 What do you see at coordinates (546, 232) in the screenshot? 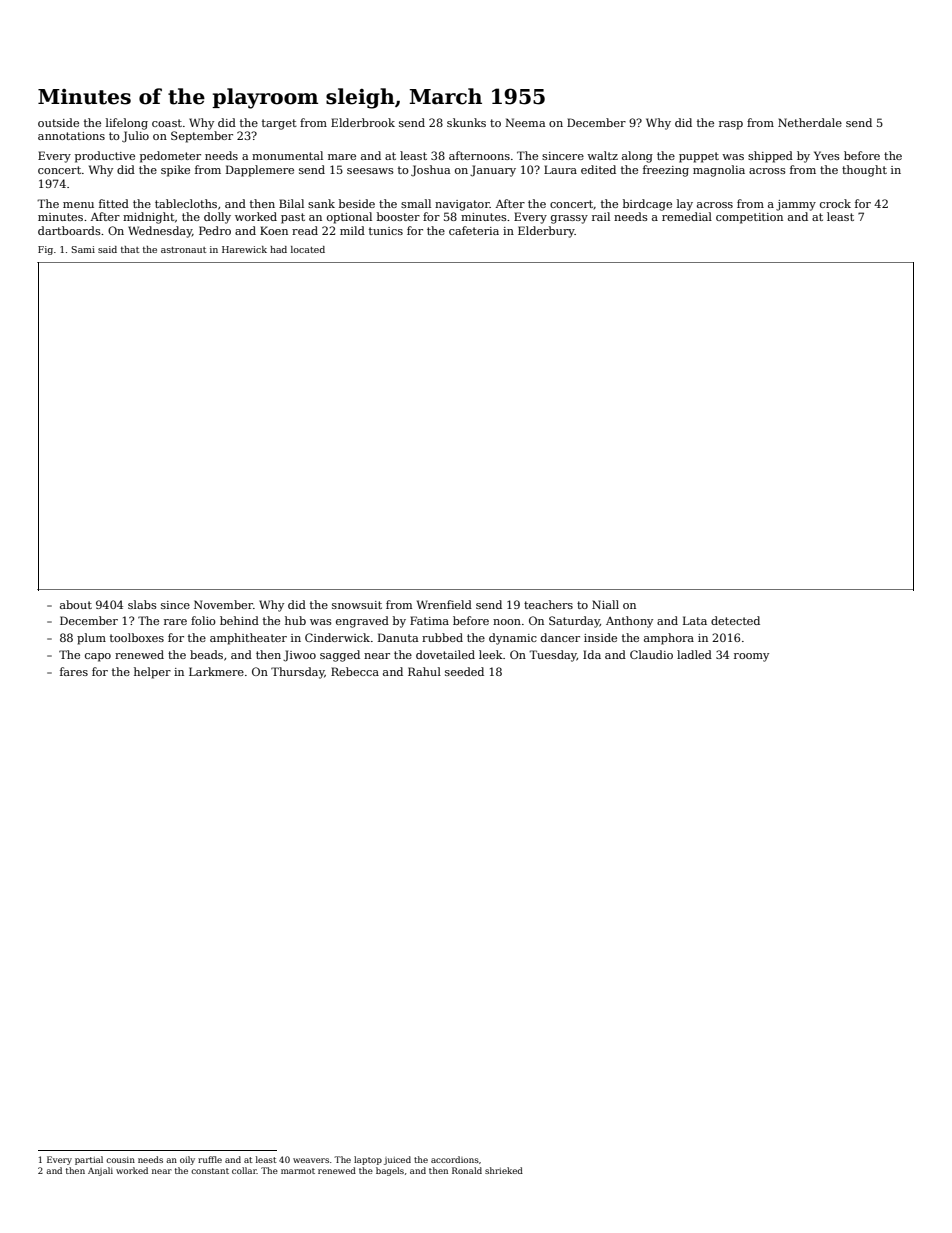
I see `Elderbury` at bounding box center [546, 232].
